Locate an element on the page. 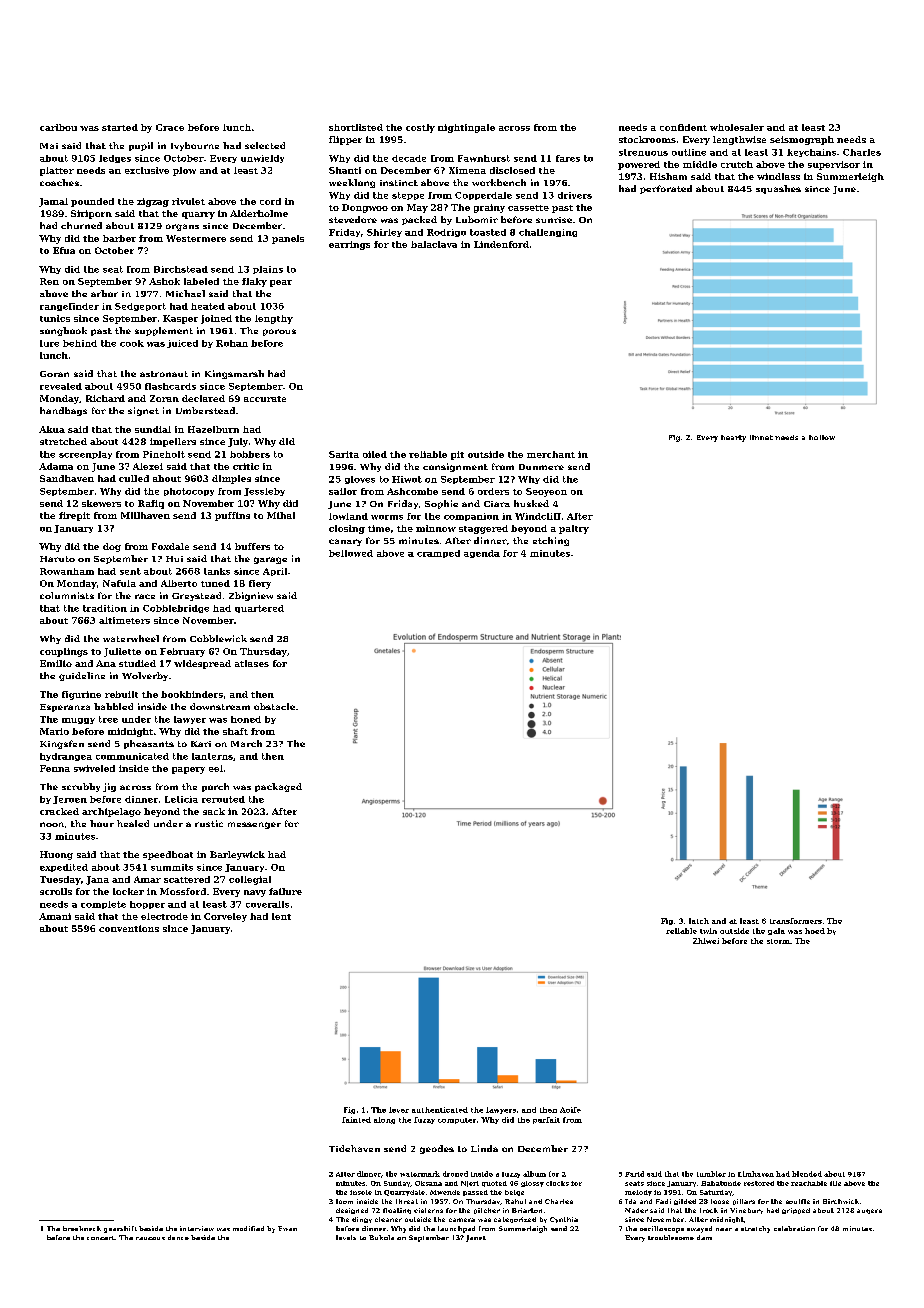 This document has width=924, height=1308. latch is located at coordinates (699, 921).
